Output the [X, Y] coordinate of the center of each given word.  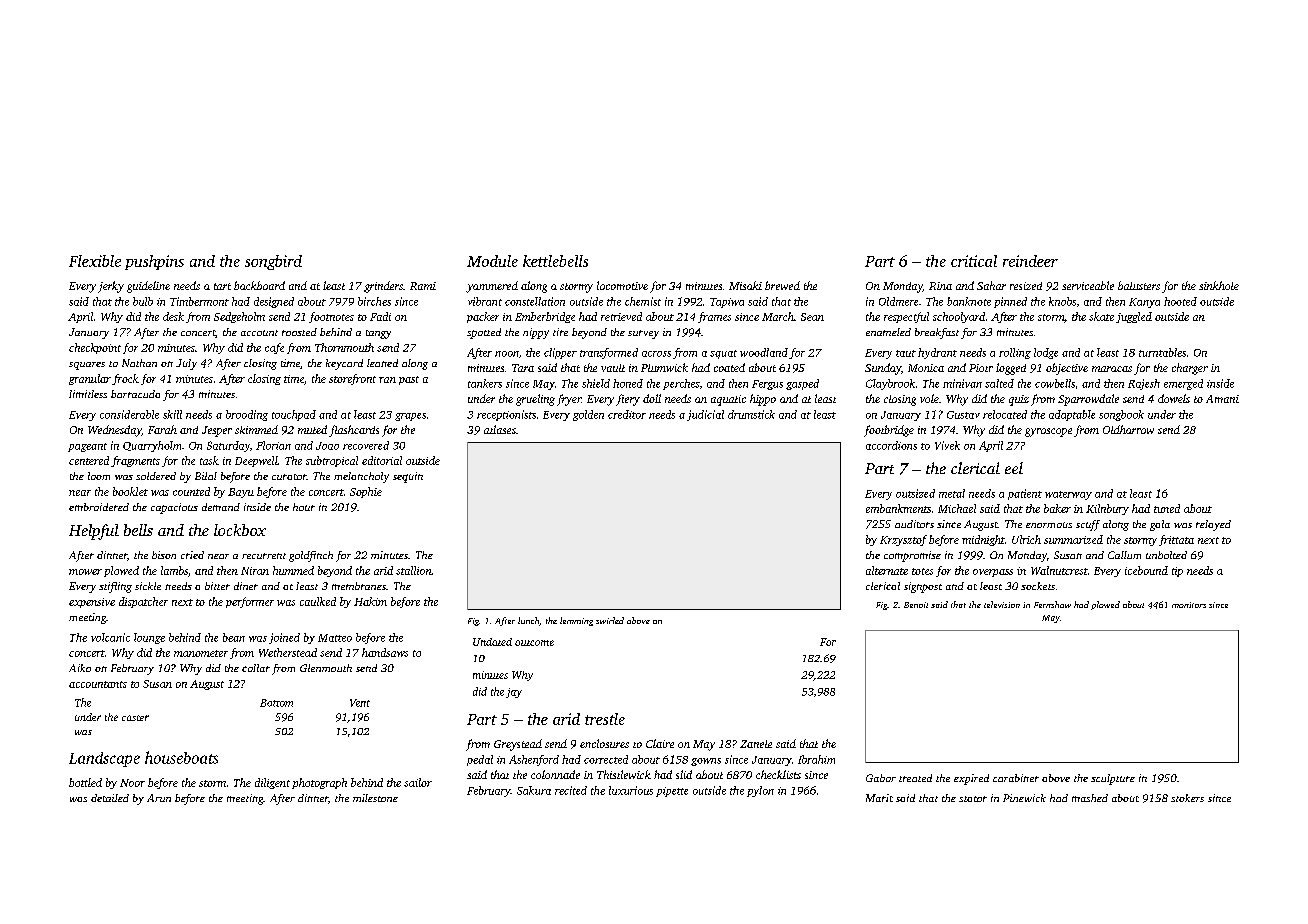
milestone [375, 798]
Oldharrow [1128, 429]
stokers [1187, 798]
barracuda [135, 394]
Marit [879, 798]
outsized [915, 493]
